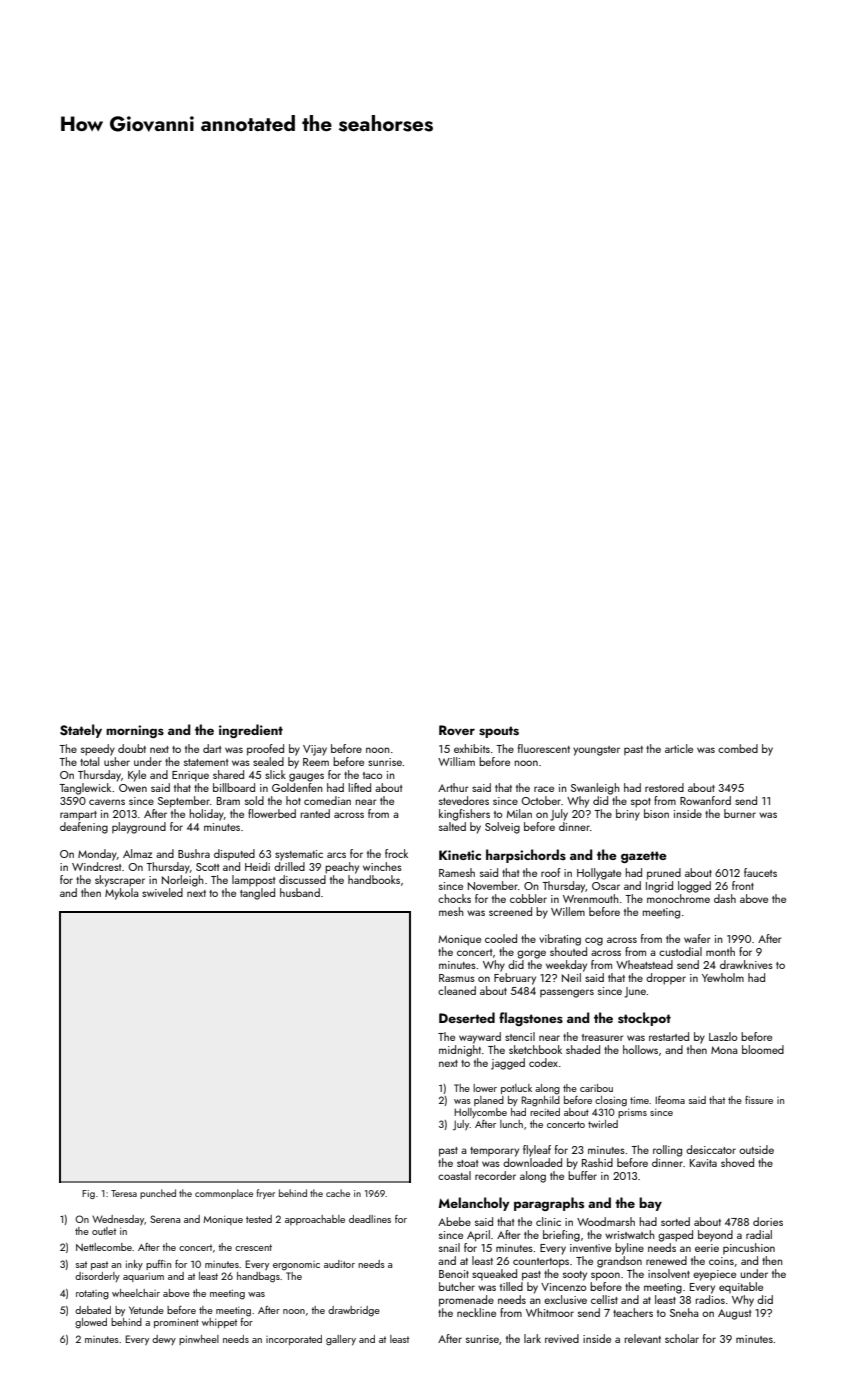 This screenshot has width=849, height=1400. What do you see at coordinates (449, 1247) in the screenshot?
I see `snail` at bounding box center [449, 1247].
